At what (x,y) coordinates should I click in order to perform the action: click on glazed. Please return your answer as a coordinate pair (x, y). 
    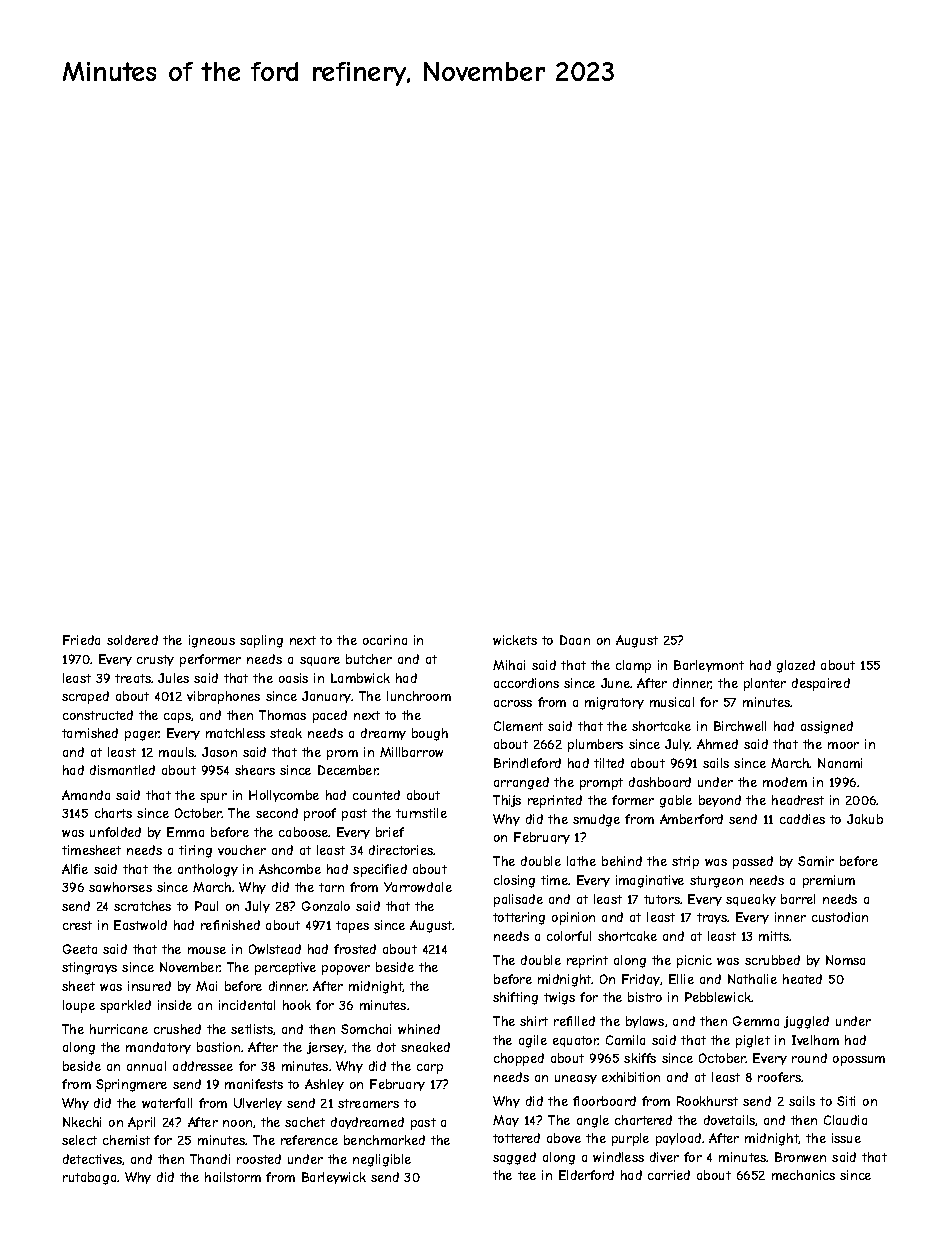
    Looking at the image, I should click on (796, 666).
